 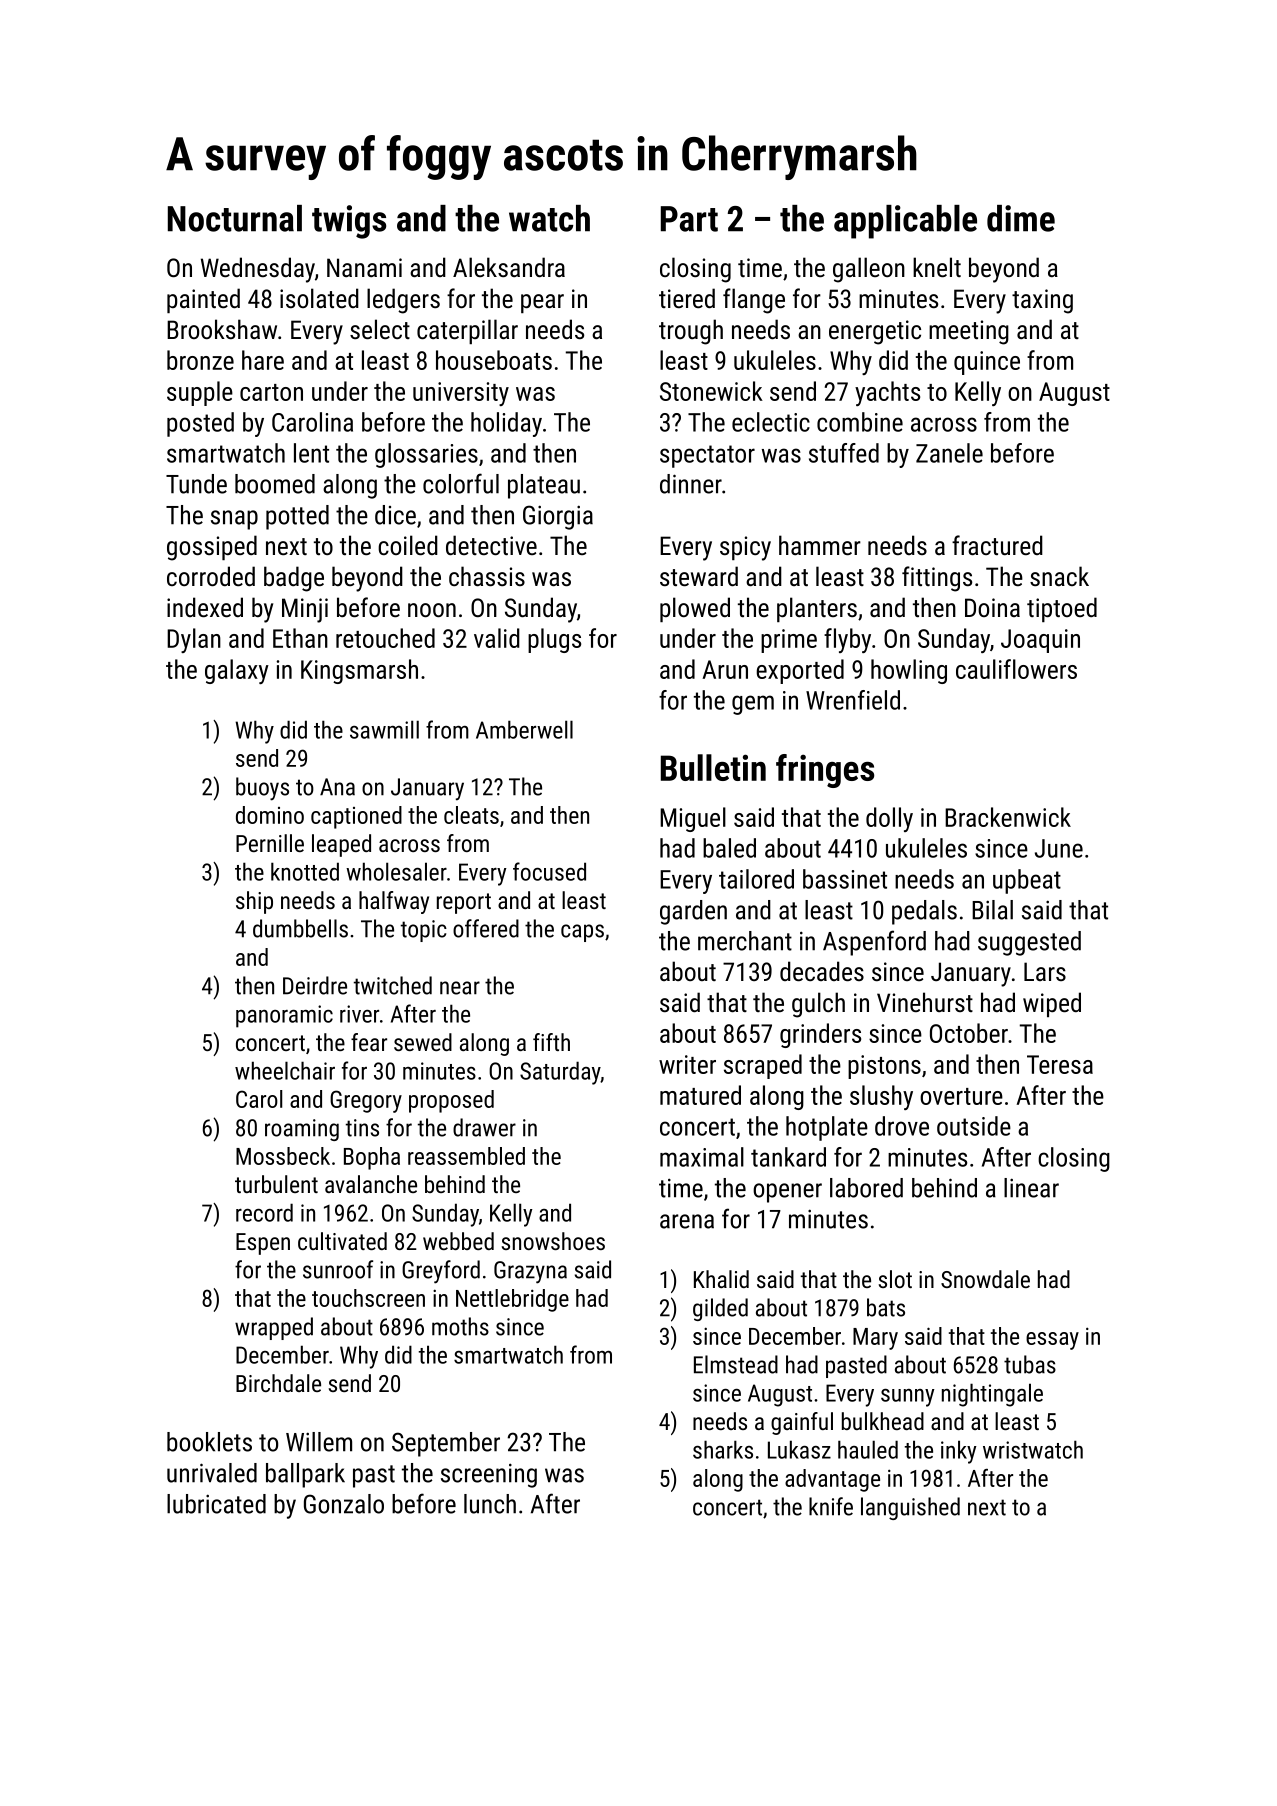 I want to click on dime, so click(x=1021, y=218).
